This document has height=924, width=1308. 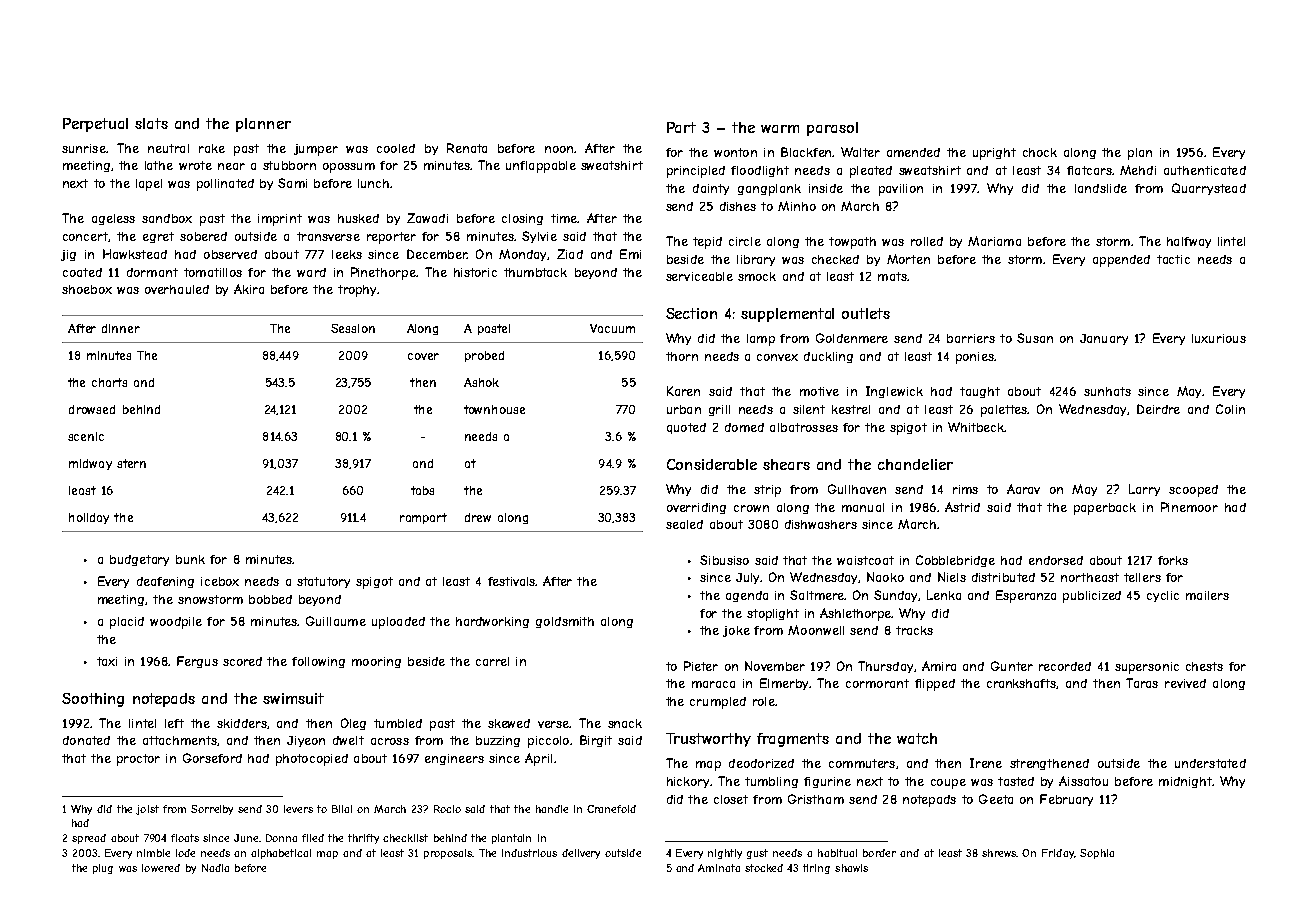 What do you see at coordinates (95, 125) in the document?
I see `Perpetual` at bounding box center [95, 125].
